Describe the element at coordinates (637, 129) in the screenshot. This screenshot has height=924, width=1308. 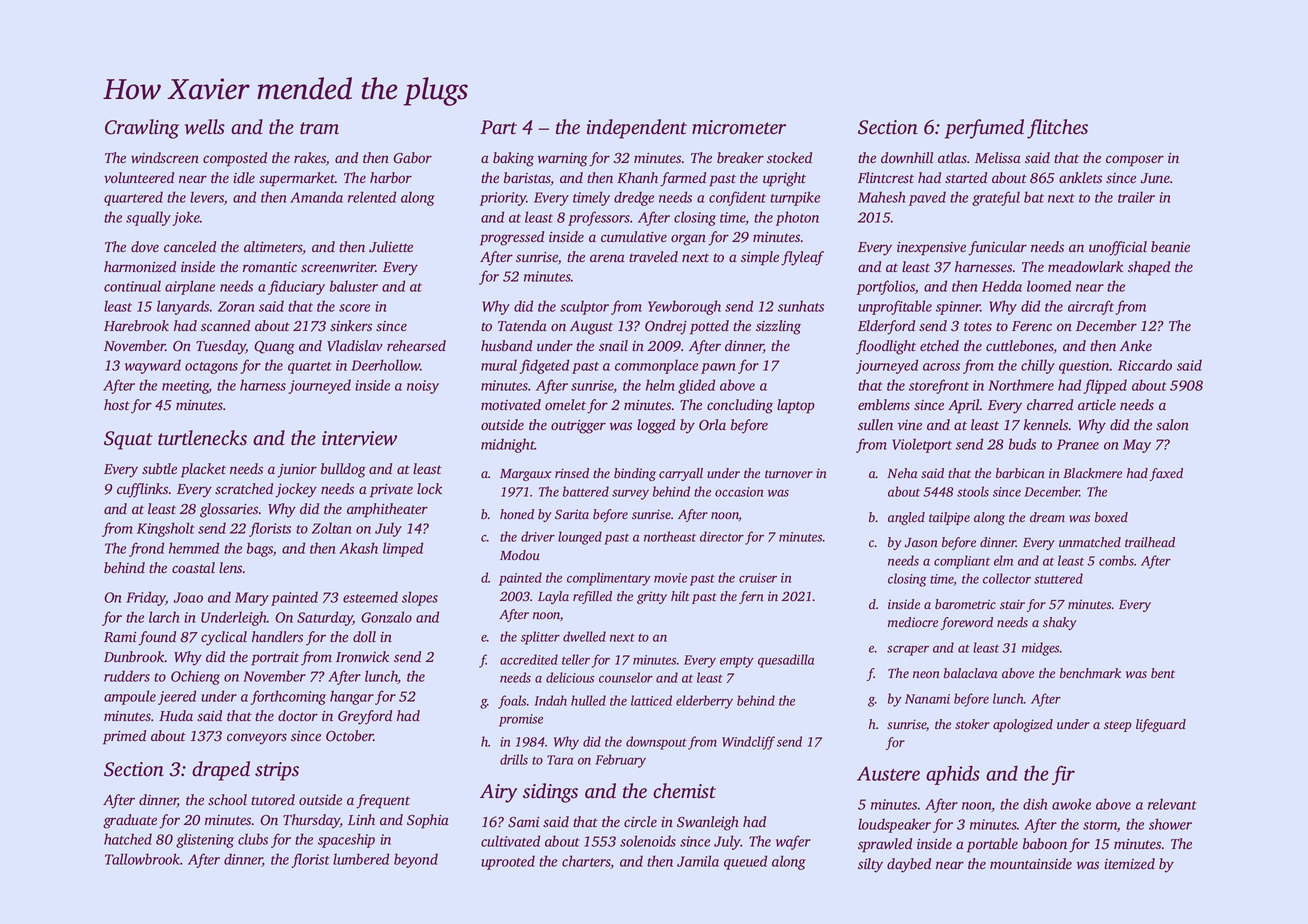
I see `independent` at that location.
